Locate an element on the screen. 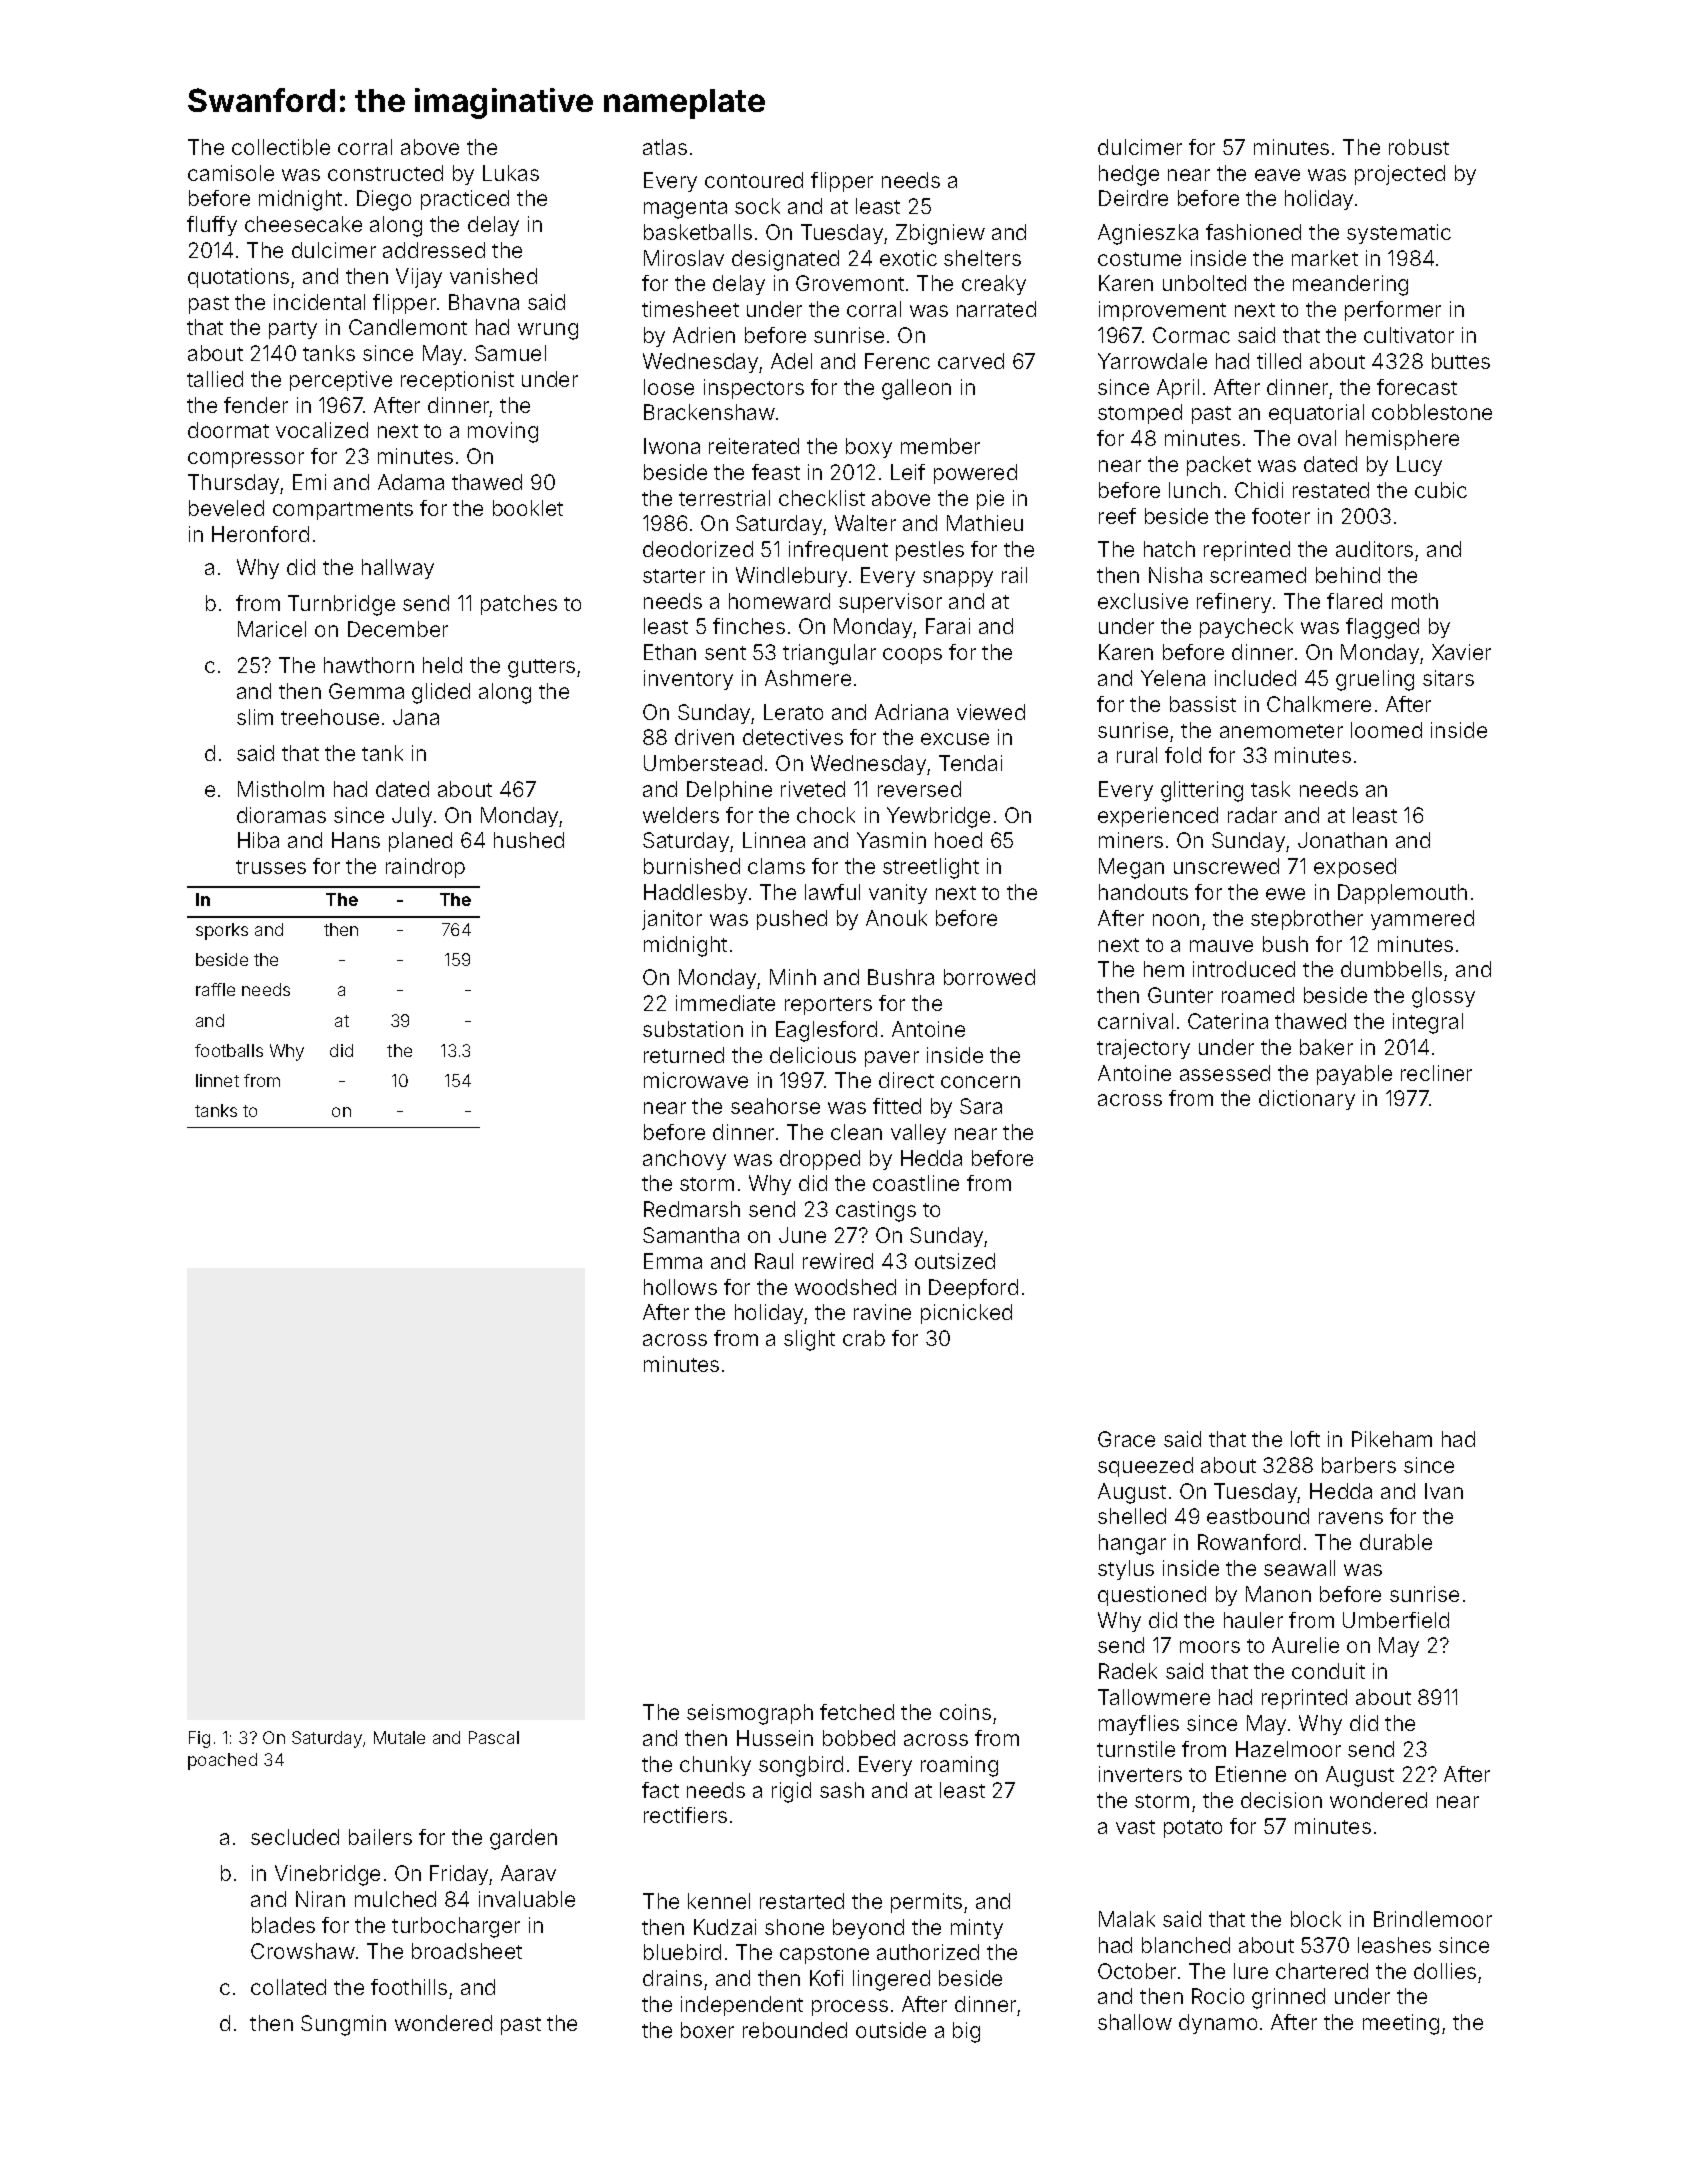 Image resolution: width=1683 pixels, height=2178 pixels. Redmarsh is located at coordinates (692, 1209).
